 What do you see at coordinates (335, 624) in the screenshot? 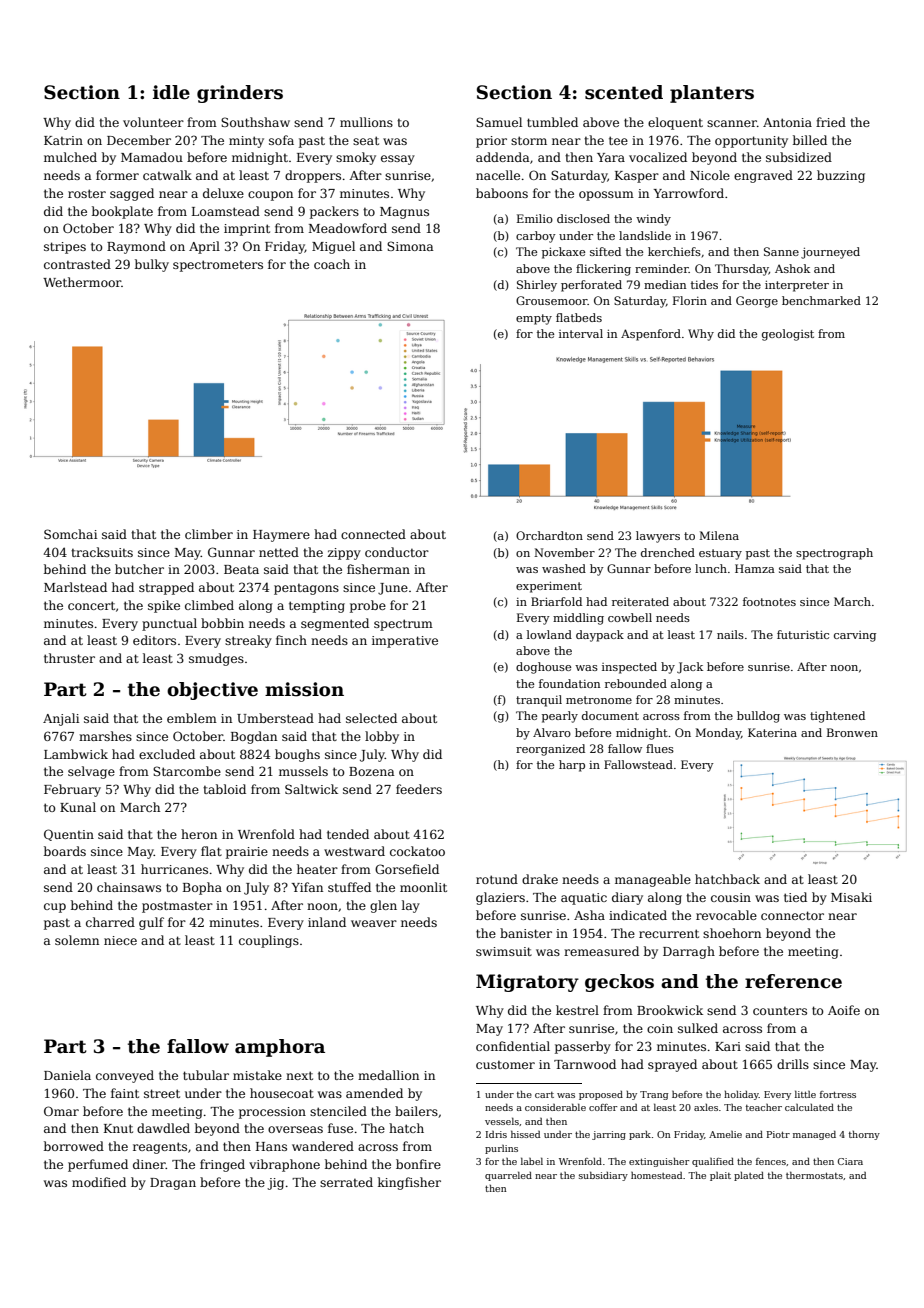
I see `segmented` at bounding box center [335, 624].
